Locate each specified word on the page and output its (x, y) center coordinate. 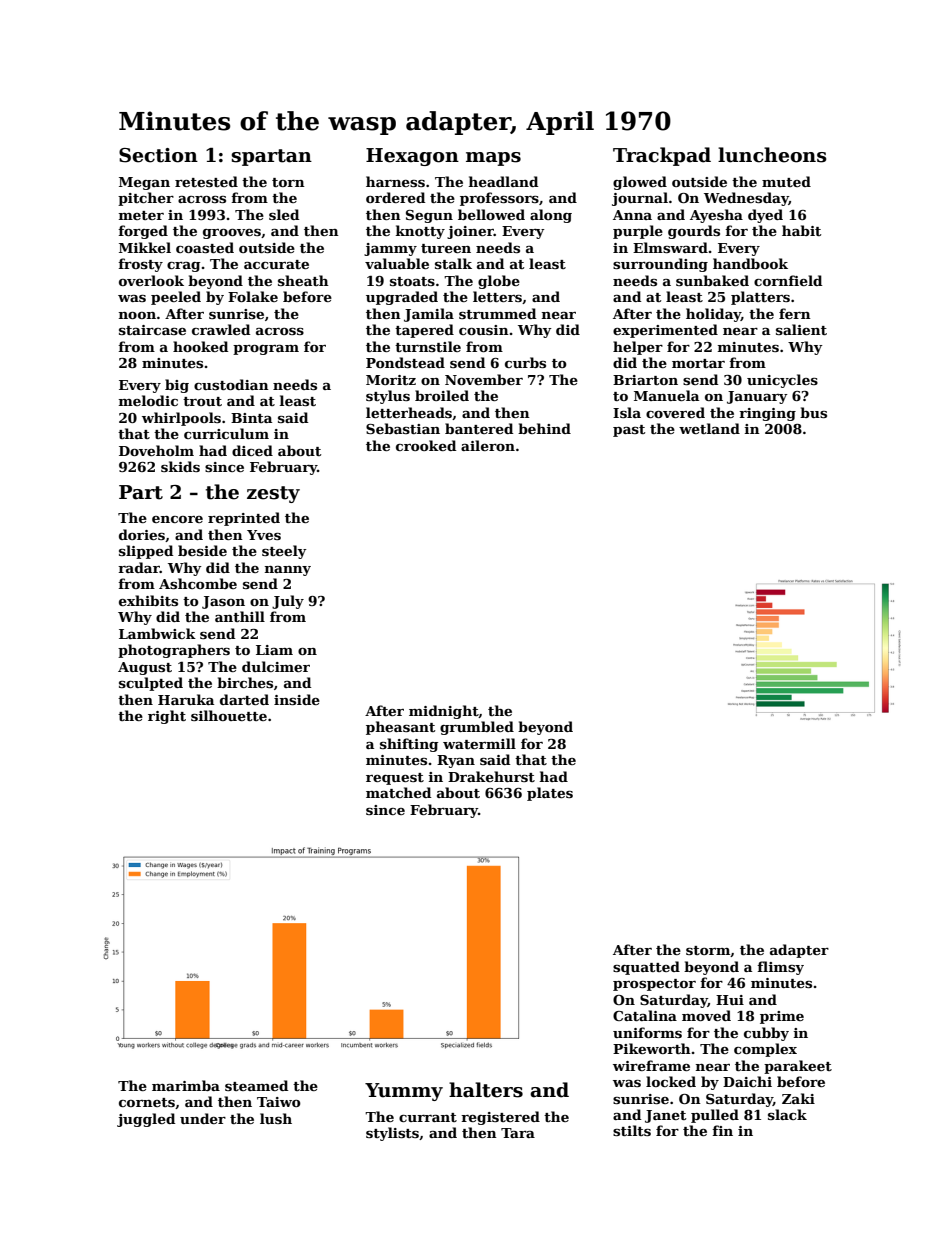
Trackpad (662, 156)
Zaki (798, 1098)
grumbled (477, 728)
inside (297, 699)
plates (550, 794)
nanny (288, 571)
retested (206, 181)
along (551, 216)
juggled (146, 1120)
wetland (709, 428)
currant (428, 1117)
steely (284, 552)
